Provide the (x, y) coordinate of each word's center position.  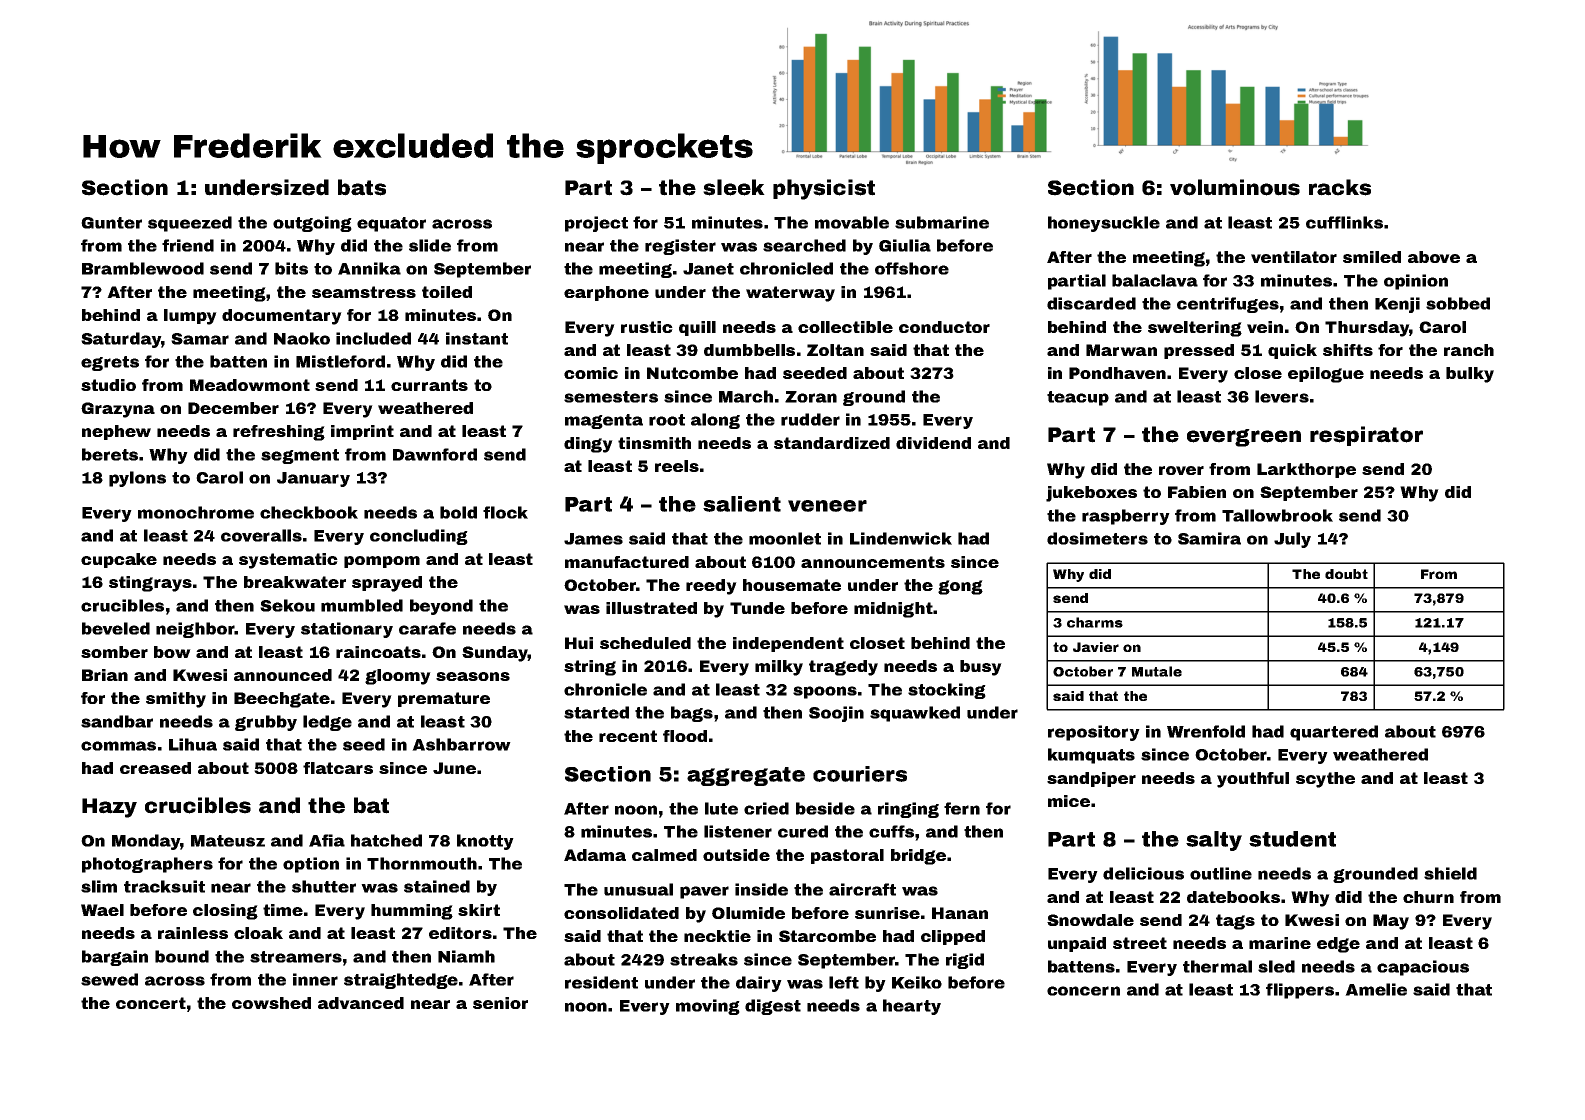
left (844, 982)
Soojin (836, 714)
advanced (361, 1003)
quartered (1334, 733)
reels (677, 466)
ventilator (1294, 257)
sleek (734, 187)
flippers (1300, 991)
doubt (1346, 574)
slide (430, 245)
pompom (382, 562)
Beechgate (282, 700)
